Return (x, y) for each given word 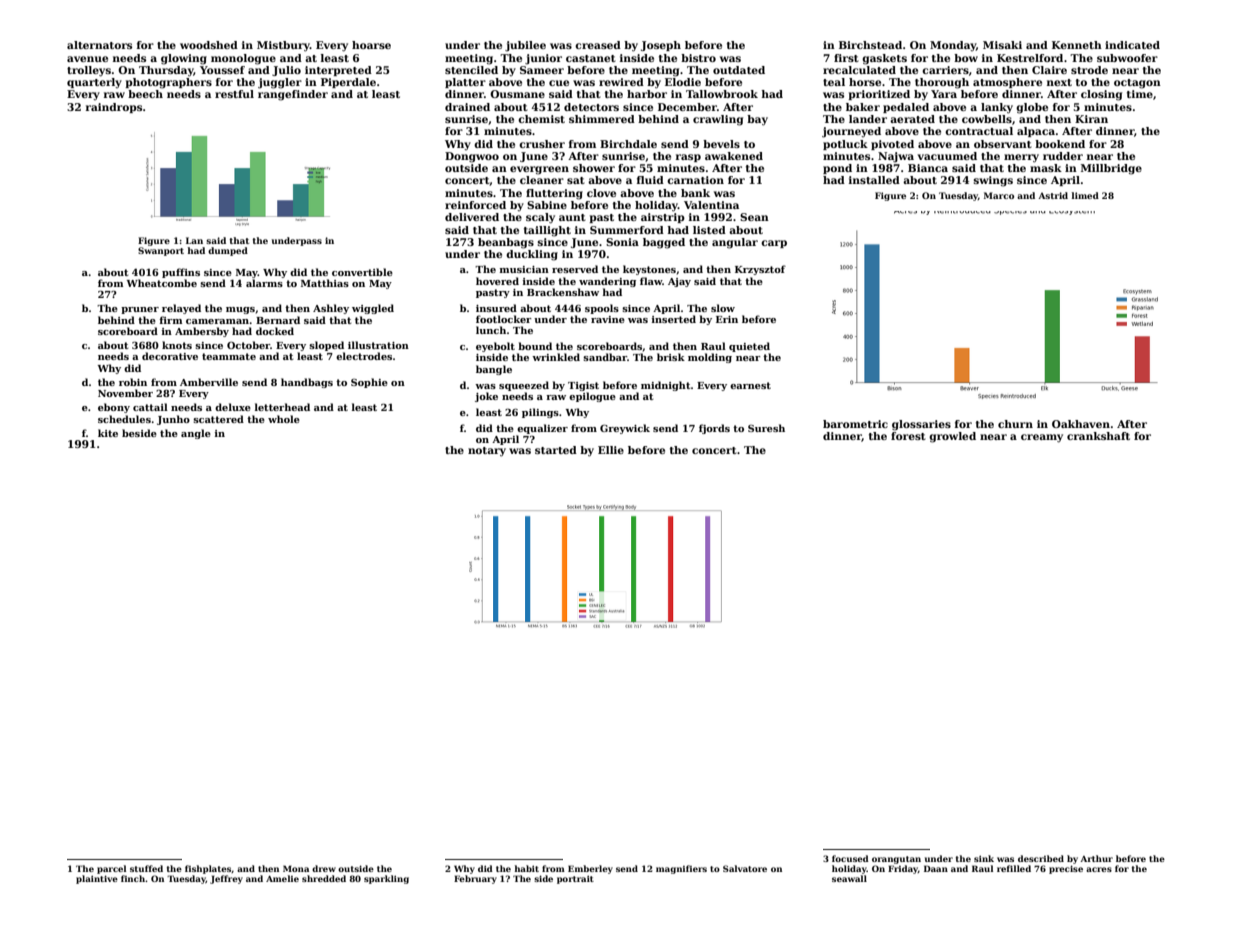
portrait (575, 879)
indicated (1132, 45)
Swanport (161, 251)
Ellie (611, 450)
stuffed (146, 868)
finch (133, 878)
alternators (99, 45)
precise (1066, 869)
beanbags (506, 243)
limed (1085, 195)
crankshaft (1098, 436)
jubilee (525, 46)
